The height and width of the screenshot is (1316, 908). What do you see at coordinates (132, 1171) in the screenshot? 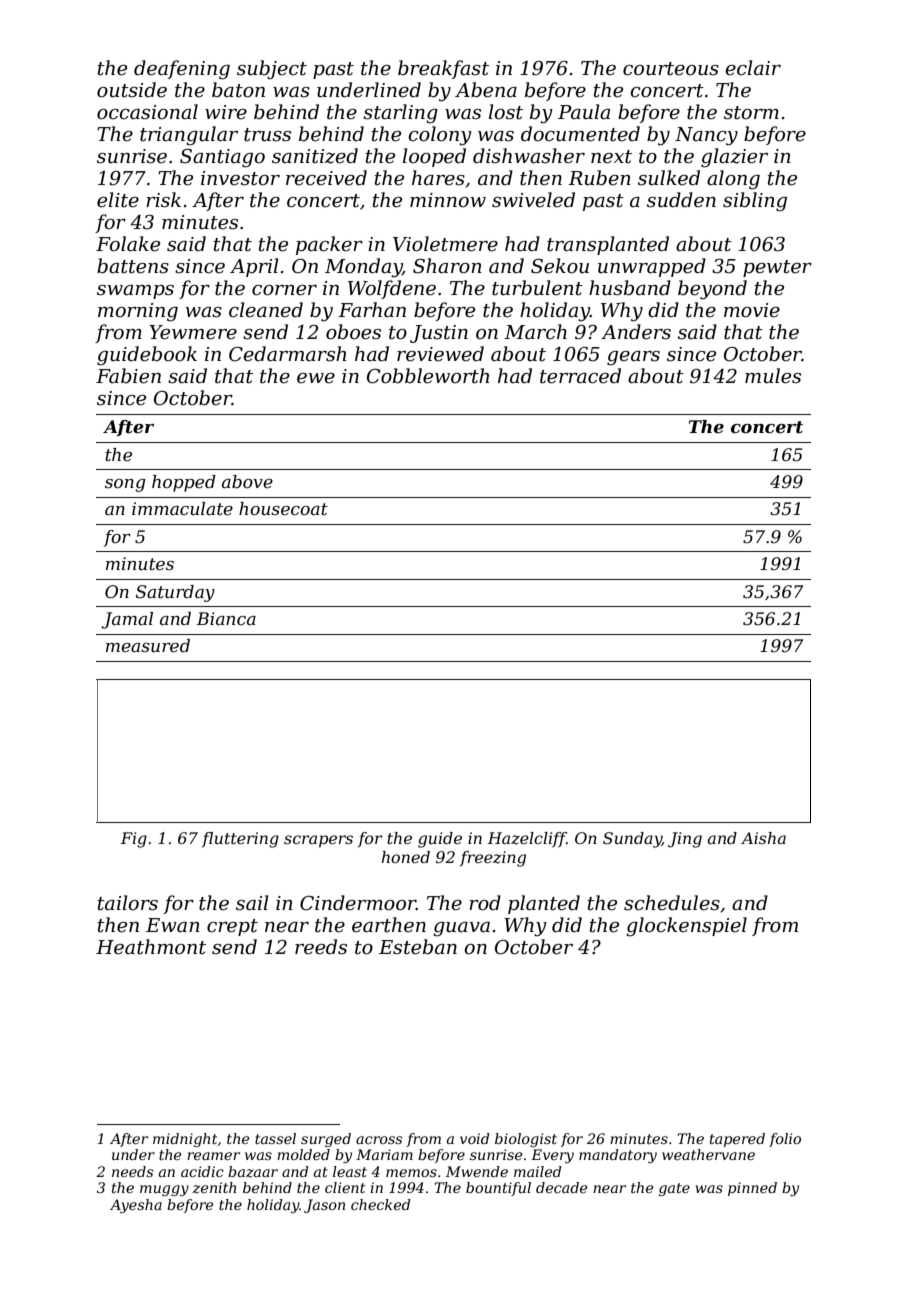
I see `needs` at bounding box center [132, 1171].
